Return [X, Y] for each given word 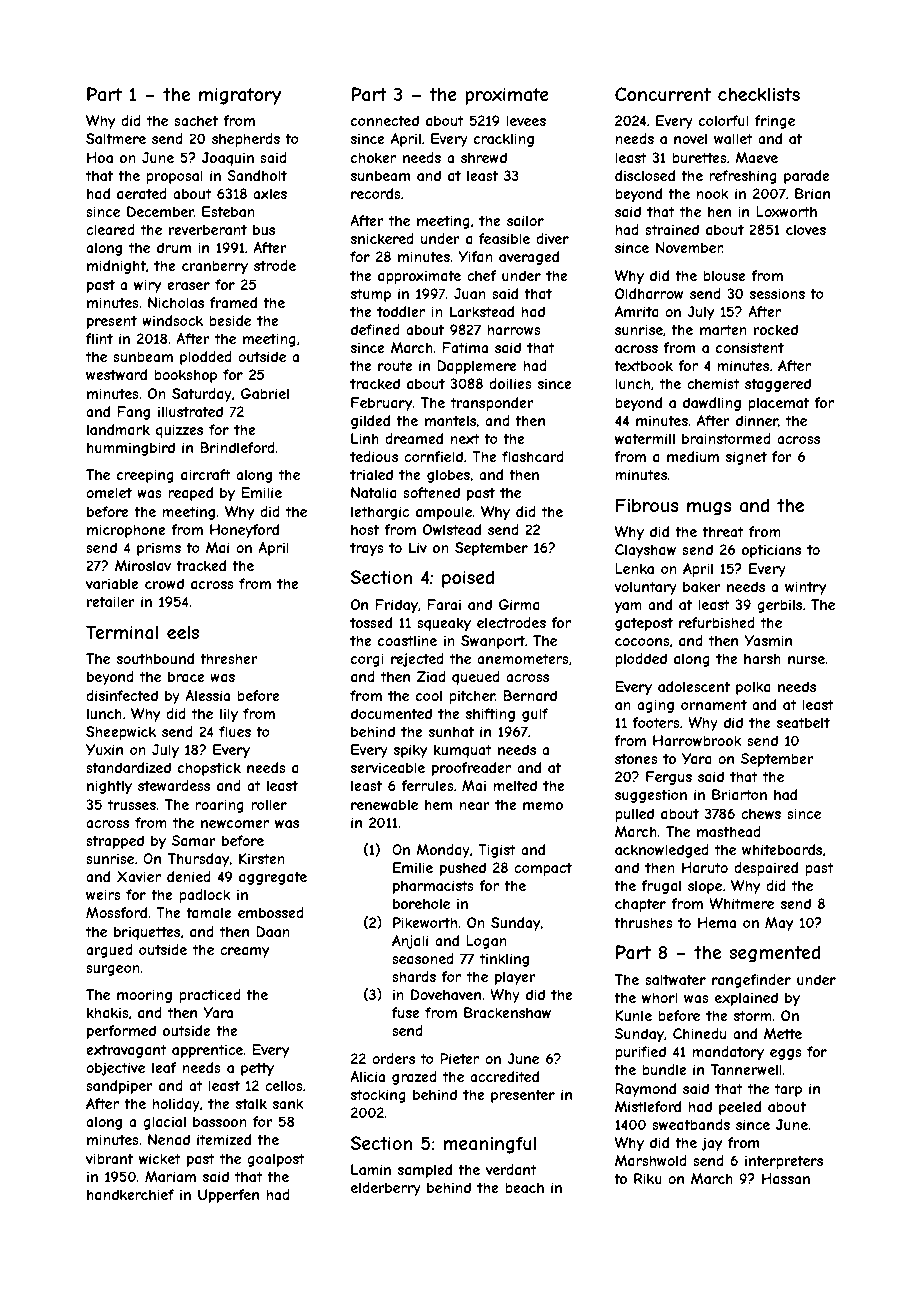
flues [235, 731]
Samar [194, 840]
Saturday [202, 395]
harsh [762, 658]
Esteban [228, 211]
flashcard [533, 456]
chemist [713, 383]
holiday [176, 1105]
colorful [724, 120]
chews [761, 813]
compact [543, 869]
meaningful [489, 1145]
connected [385, 120]
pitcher [472, 697]
